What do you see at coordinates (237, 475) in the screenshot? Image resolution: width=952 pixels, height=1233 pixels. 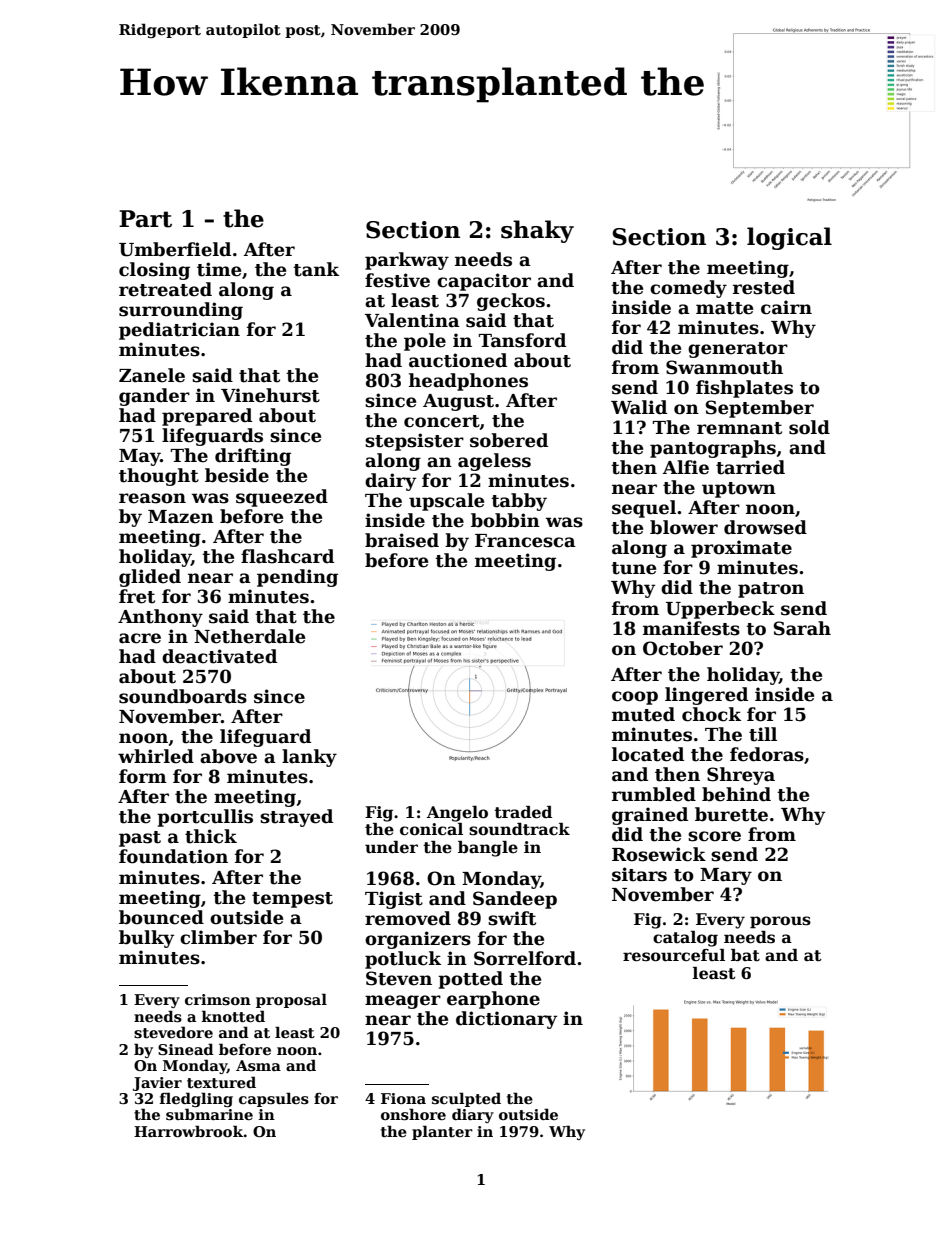 I see `beside` at bounding box center [237, 475].
